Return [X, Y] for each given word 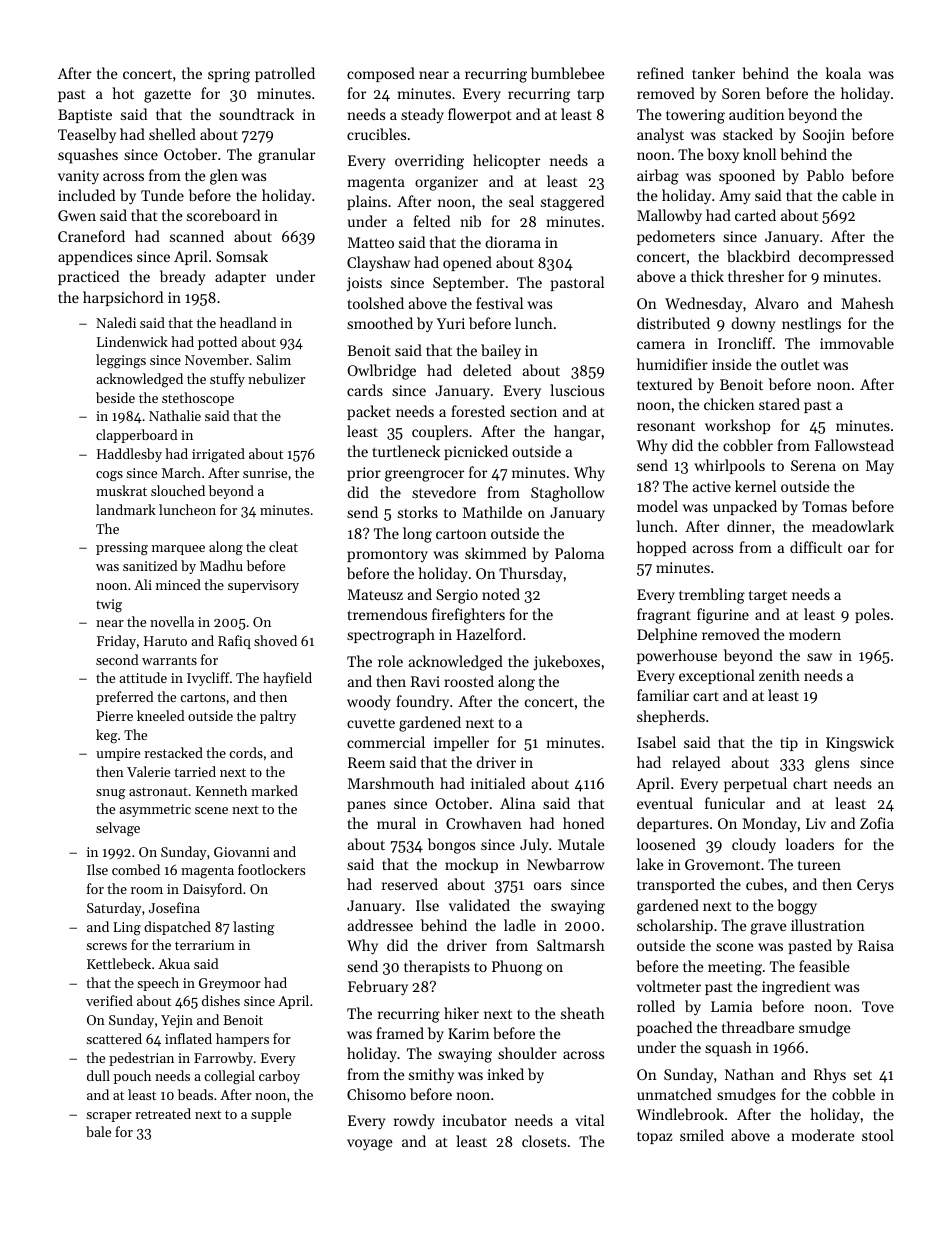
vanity [78, 177]
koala [843, 73]
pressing [122, 548]
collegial [229, 1077]
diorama [513, 242]
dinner [749, 526]
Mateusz [375, 594]
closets [544, 1141]
